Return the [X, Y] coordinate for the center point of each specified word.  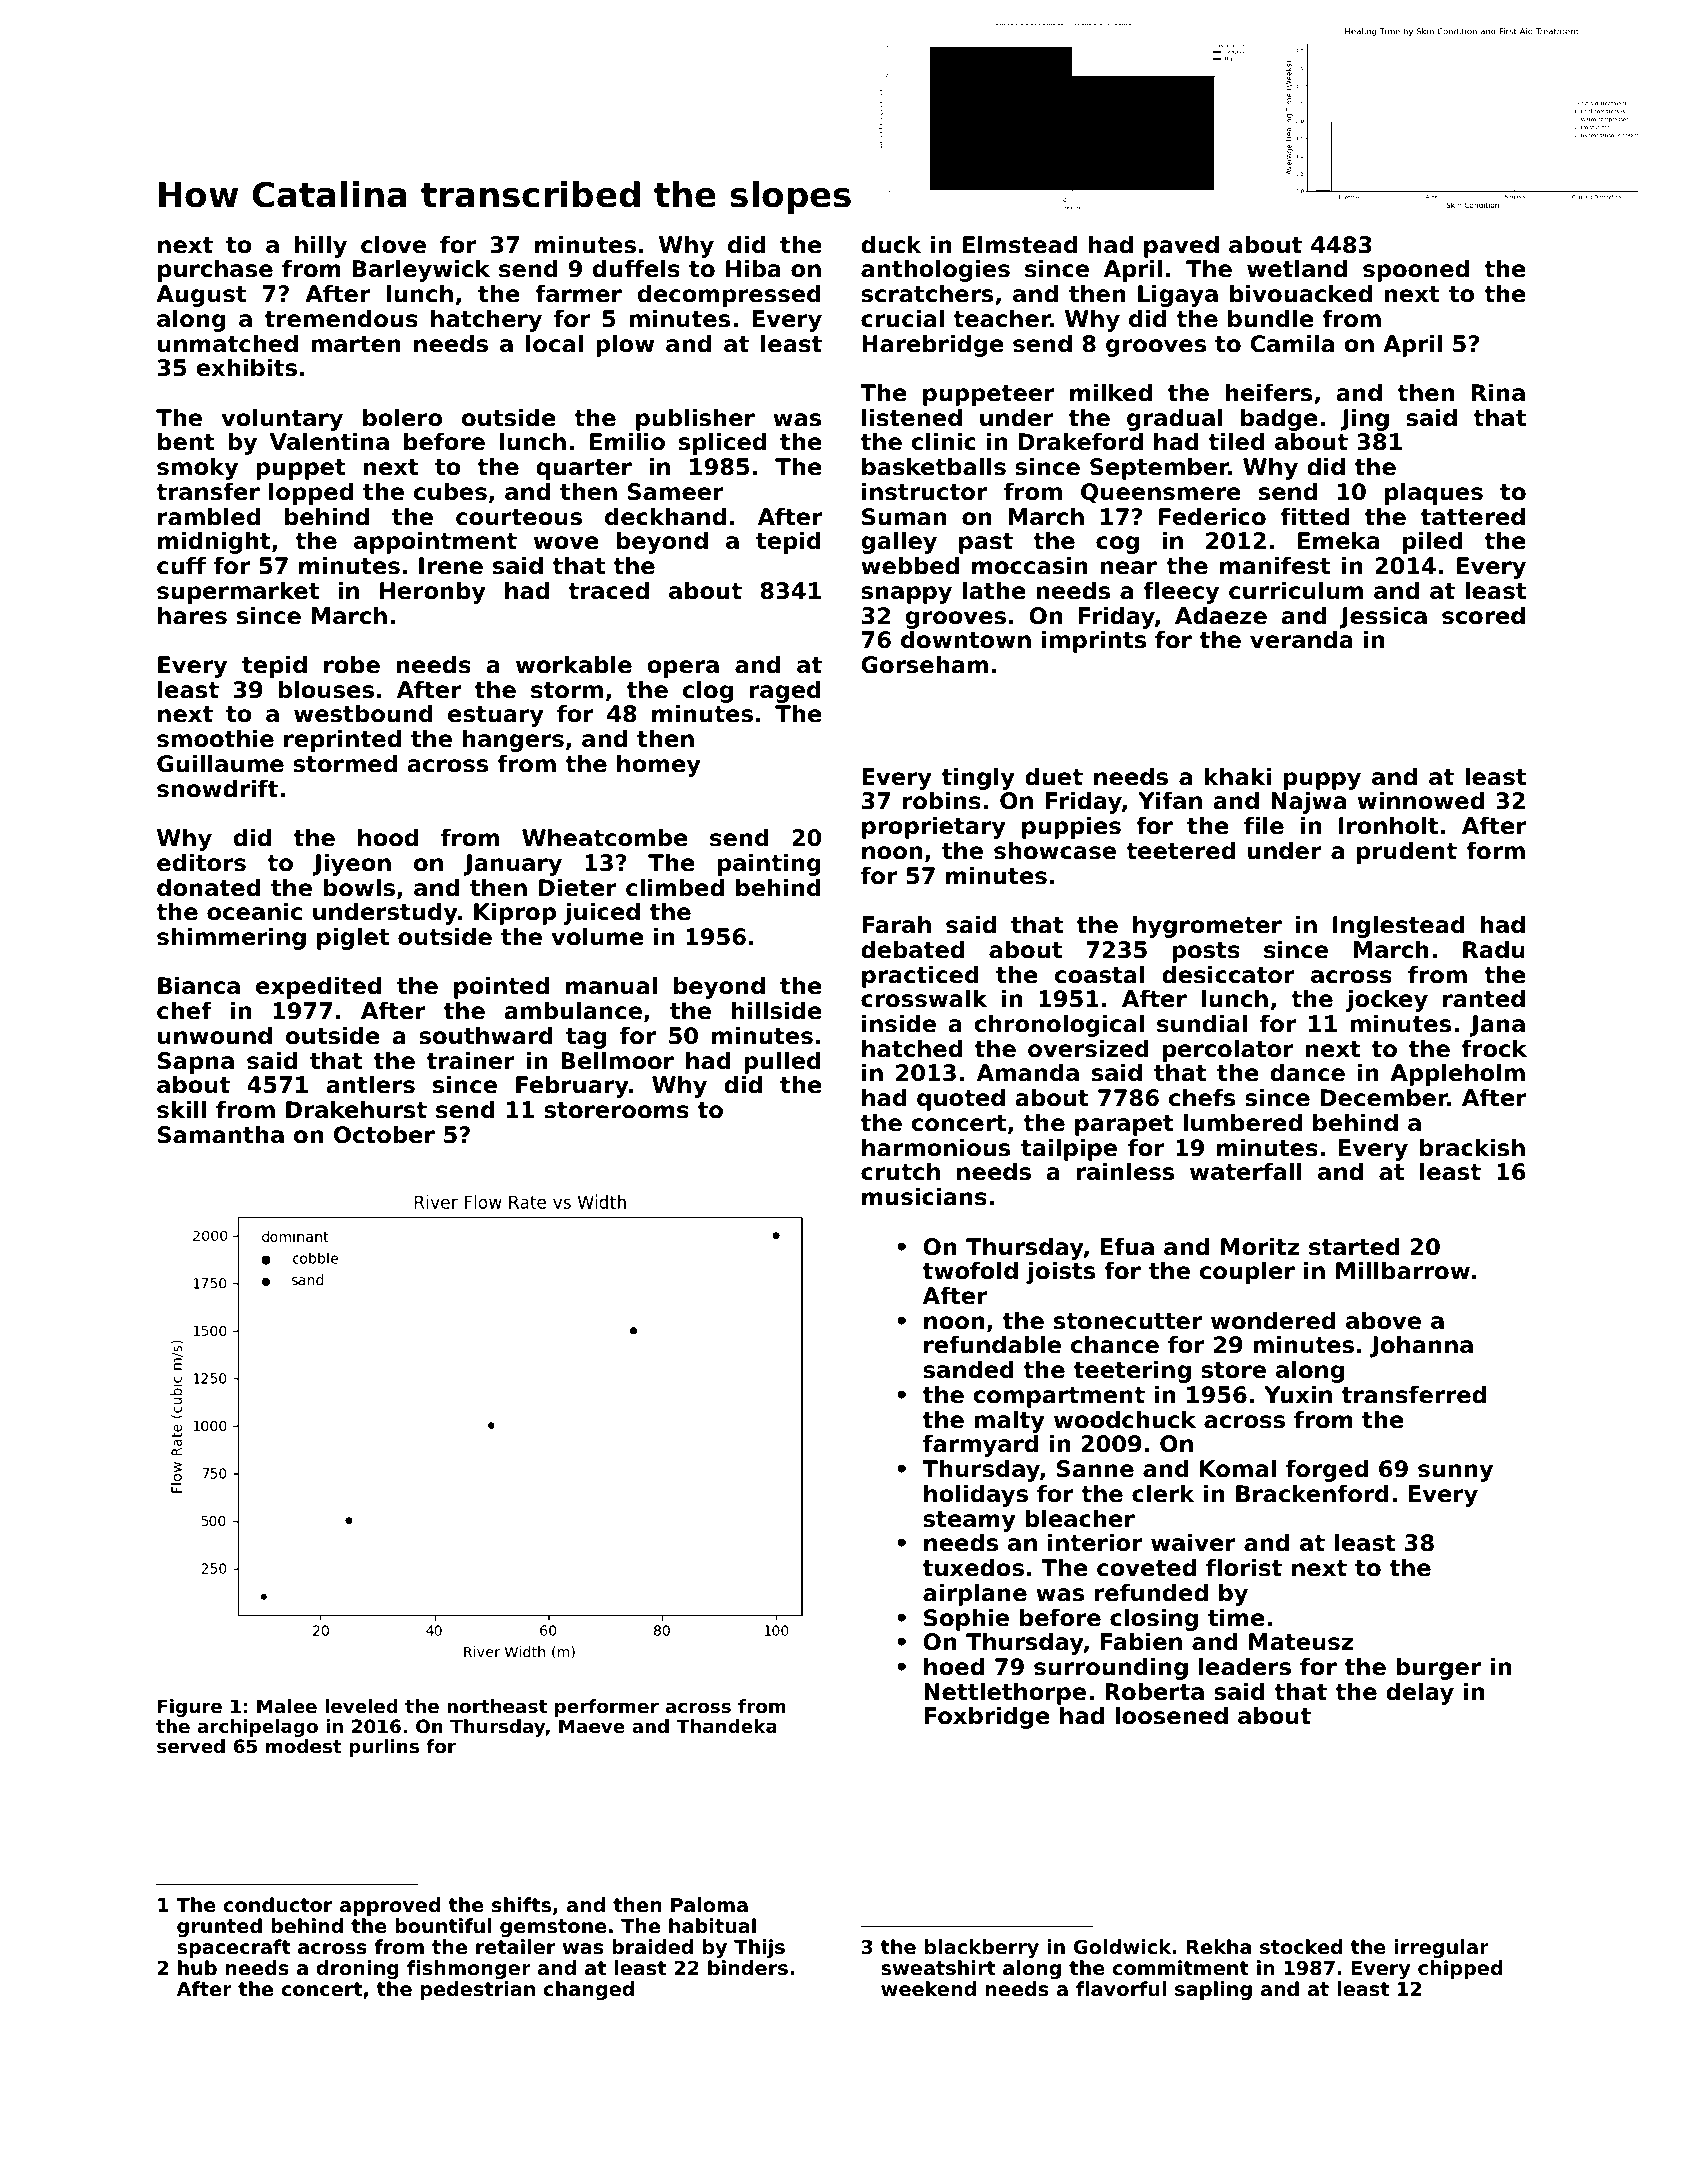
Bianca [199, 986]
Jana [1497, 1026]
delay [1420, 1694]
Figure [190, 1708]
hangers [513, 741]
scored [1483, 616]
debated [912, 950]
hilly [321, 247]
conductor [278, 1904]
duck [891, 245]
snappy [906, 595]
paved [1181, 247]
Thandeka [727, 1726]
